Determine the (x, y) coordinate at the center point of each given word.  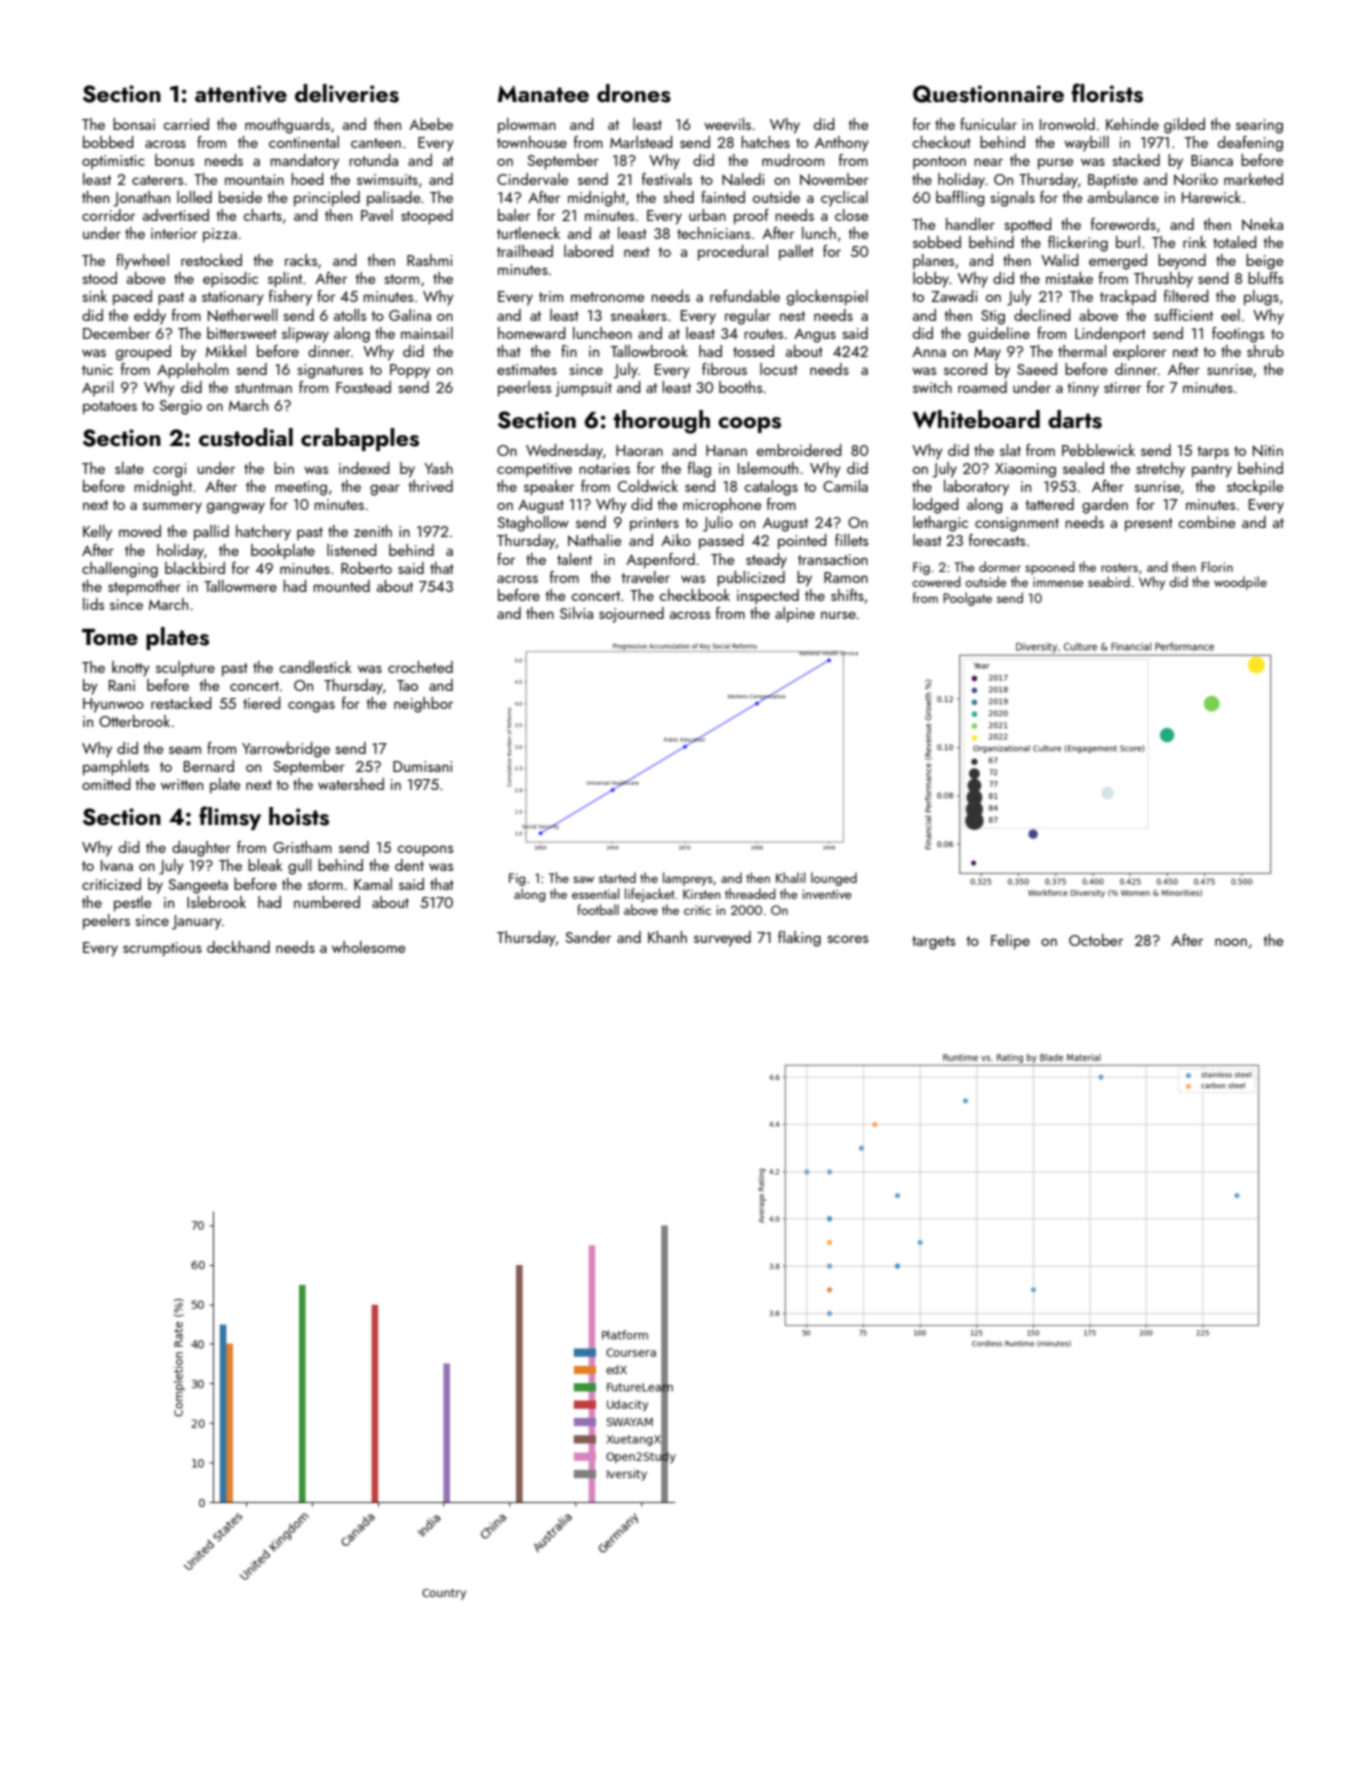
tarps (1213, 453)
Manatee (543, 93)
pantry (1212, 471)
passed (721, 542)
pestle (132, 904)
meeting (301, 488)
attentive (241, 94)
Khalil (790, 877)
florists (1107, 93)
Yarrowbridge (286, 750)
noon (1231, 942)
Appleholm (193, 371)
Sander (588, 937)
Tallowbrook (649, 351)
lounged (834, 879)
